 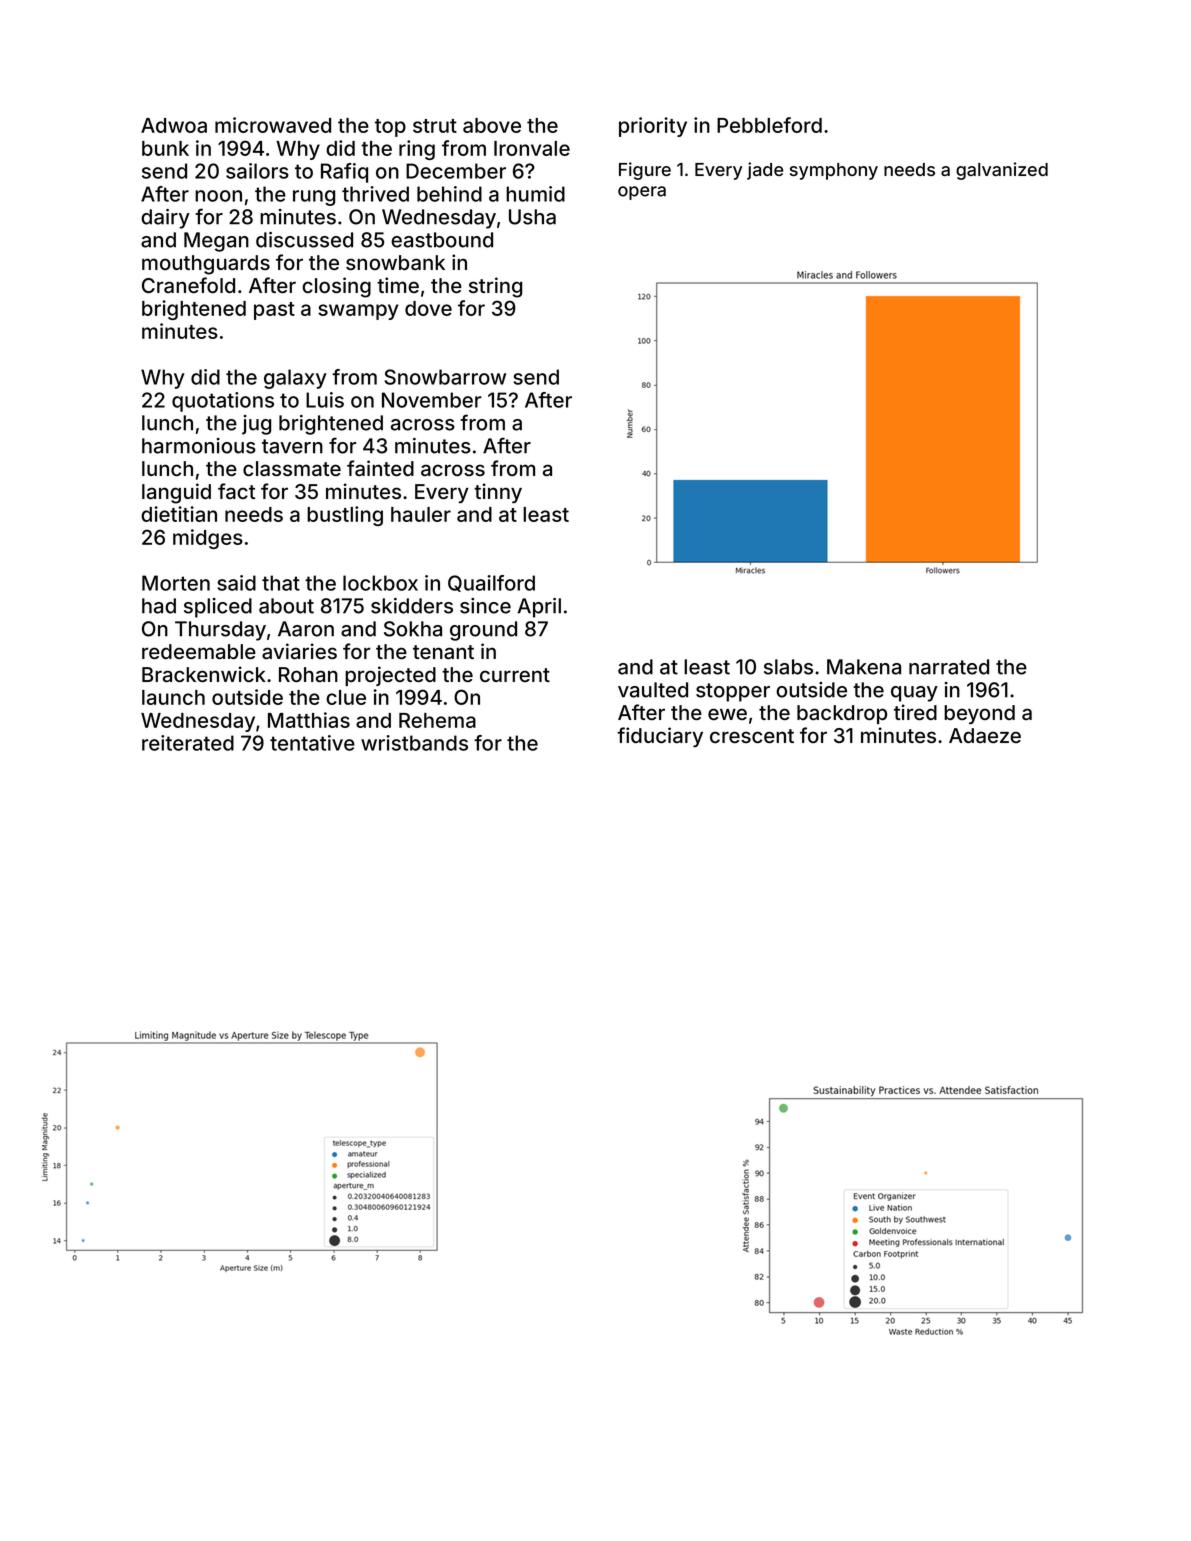 I want to click on wristbands, so click(x=414, y=743).
